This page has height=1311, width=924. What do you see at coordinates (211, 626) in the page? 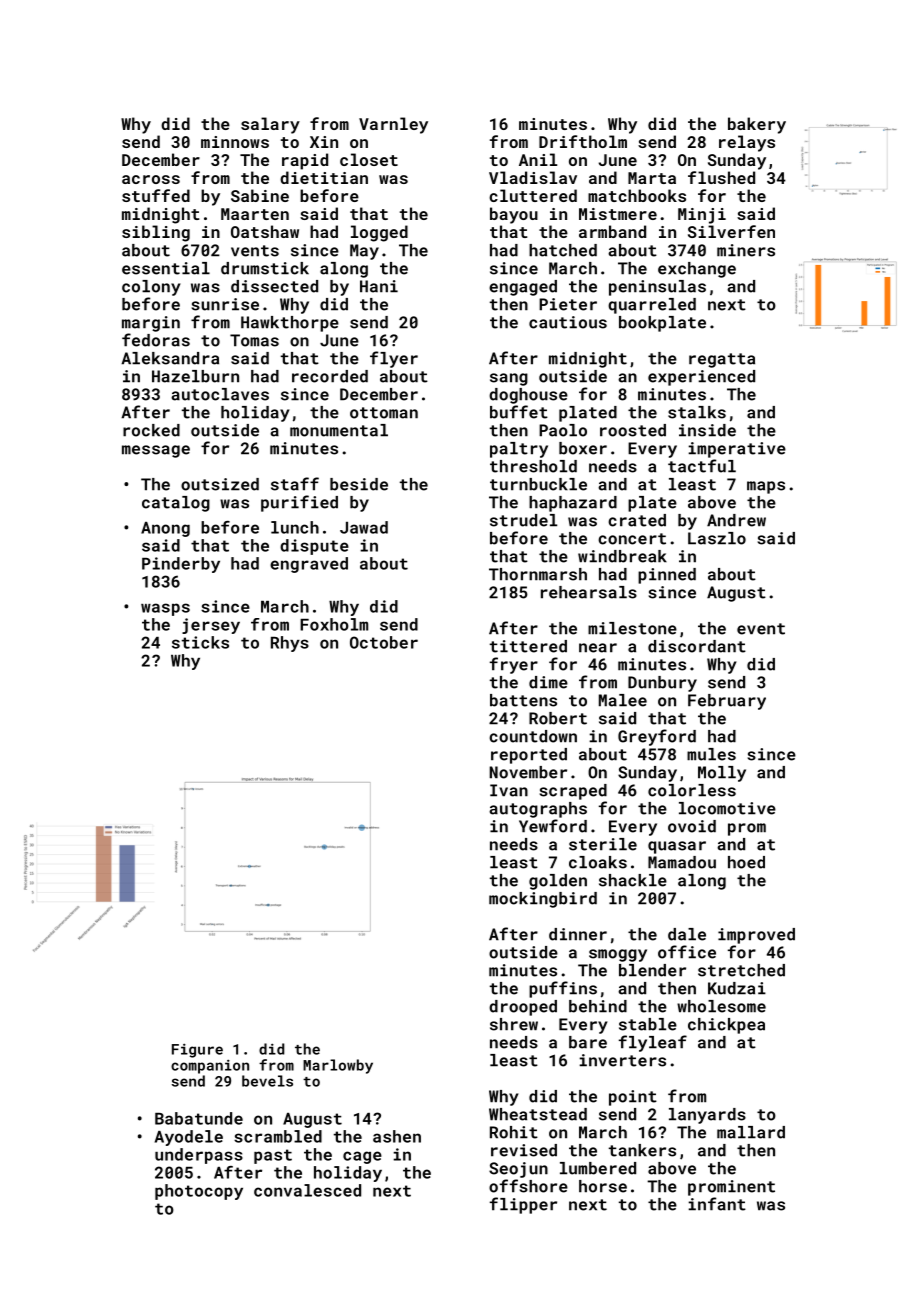
I see `jersey` at bounding box center [211, 626].
